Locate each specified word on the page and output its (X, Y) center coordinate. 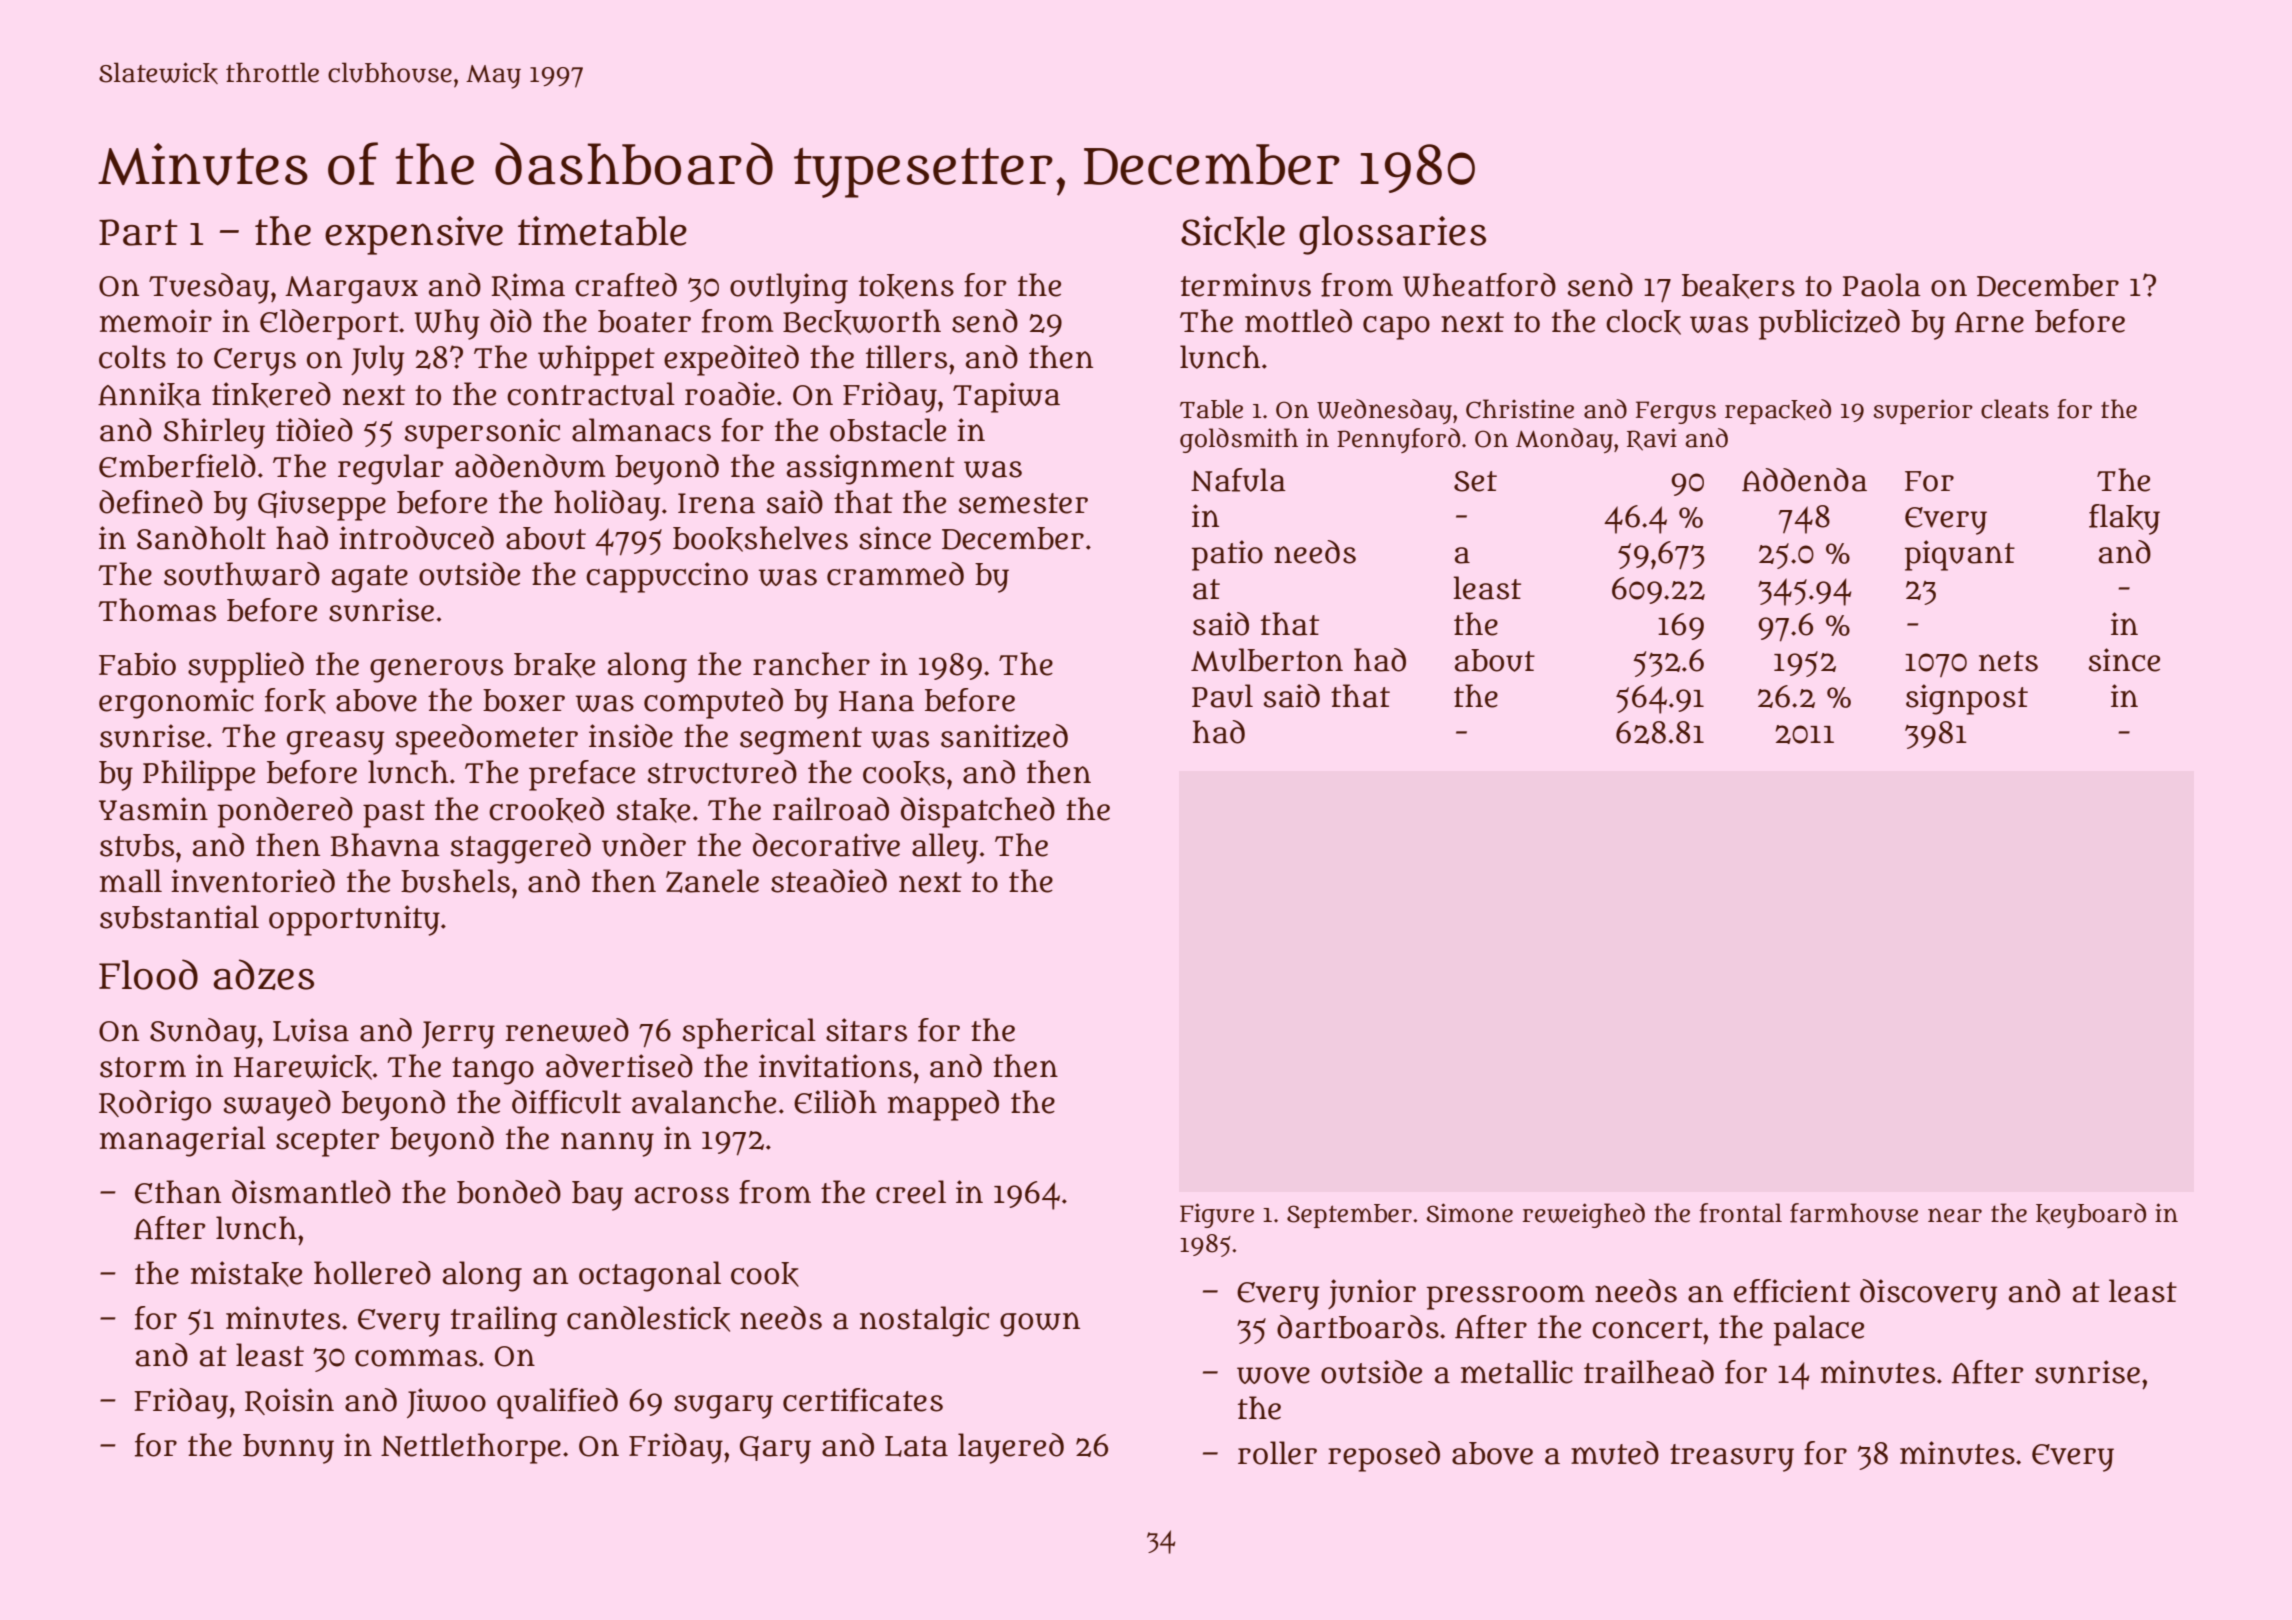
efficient (1792, 1291)
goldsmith (1239, 440)
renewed (567, 1030)
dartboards (1358, 1327)
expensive (414, 235)
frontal (1740, 1213)
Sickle (1233, 232)
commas (416, 1358)
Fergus (1676, 412)
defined (151, 502)
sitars (866, 1030)
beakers (1738, 286)
